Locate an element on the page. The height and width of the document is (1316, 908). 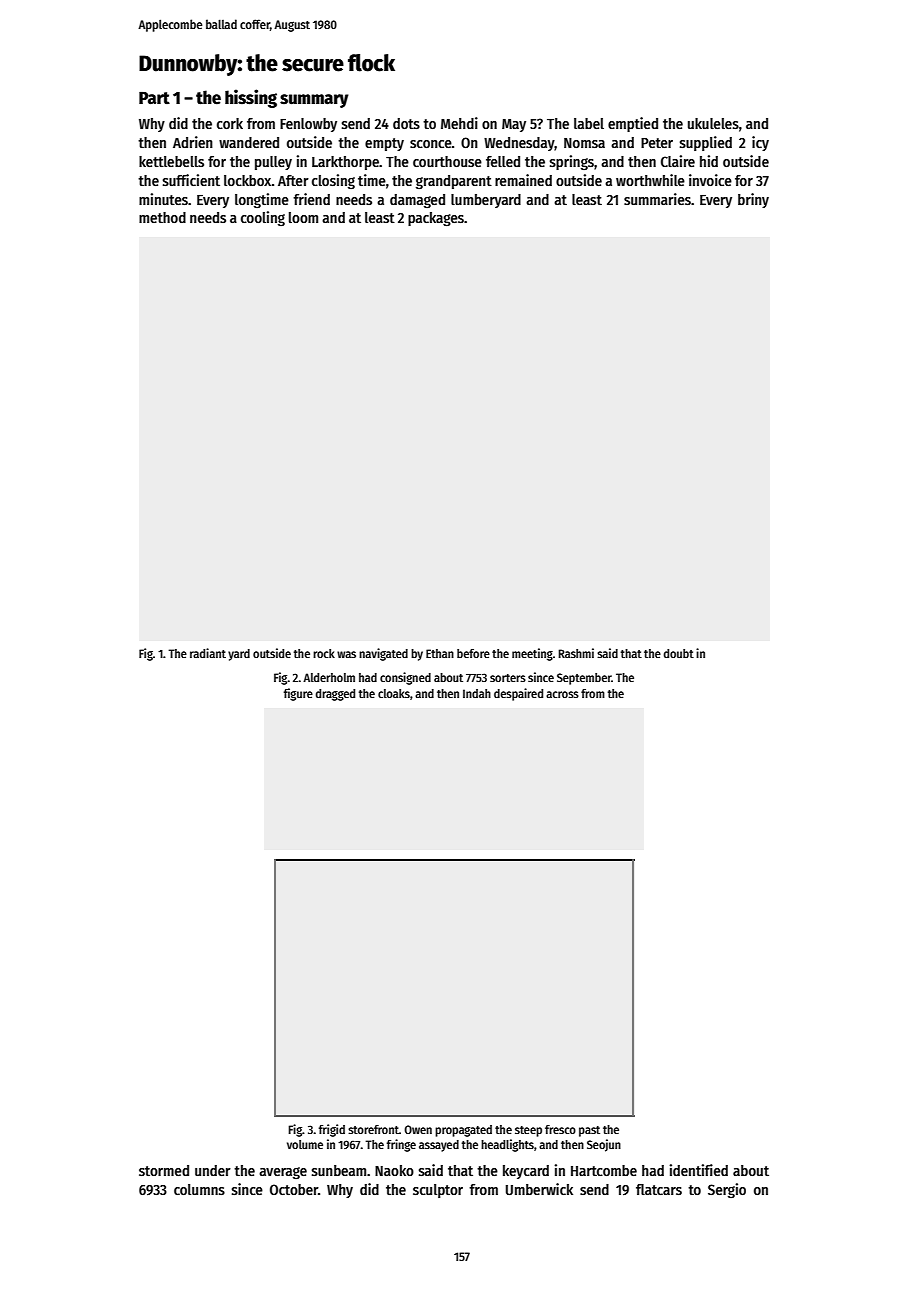
sculptor is located at coordinates (438, 1191).
